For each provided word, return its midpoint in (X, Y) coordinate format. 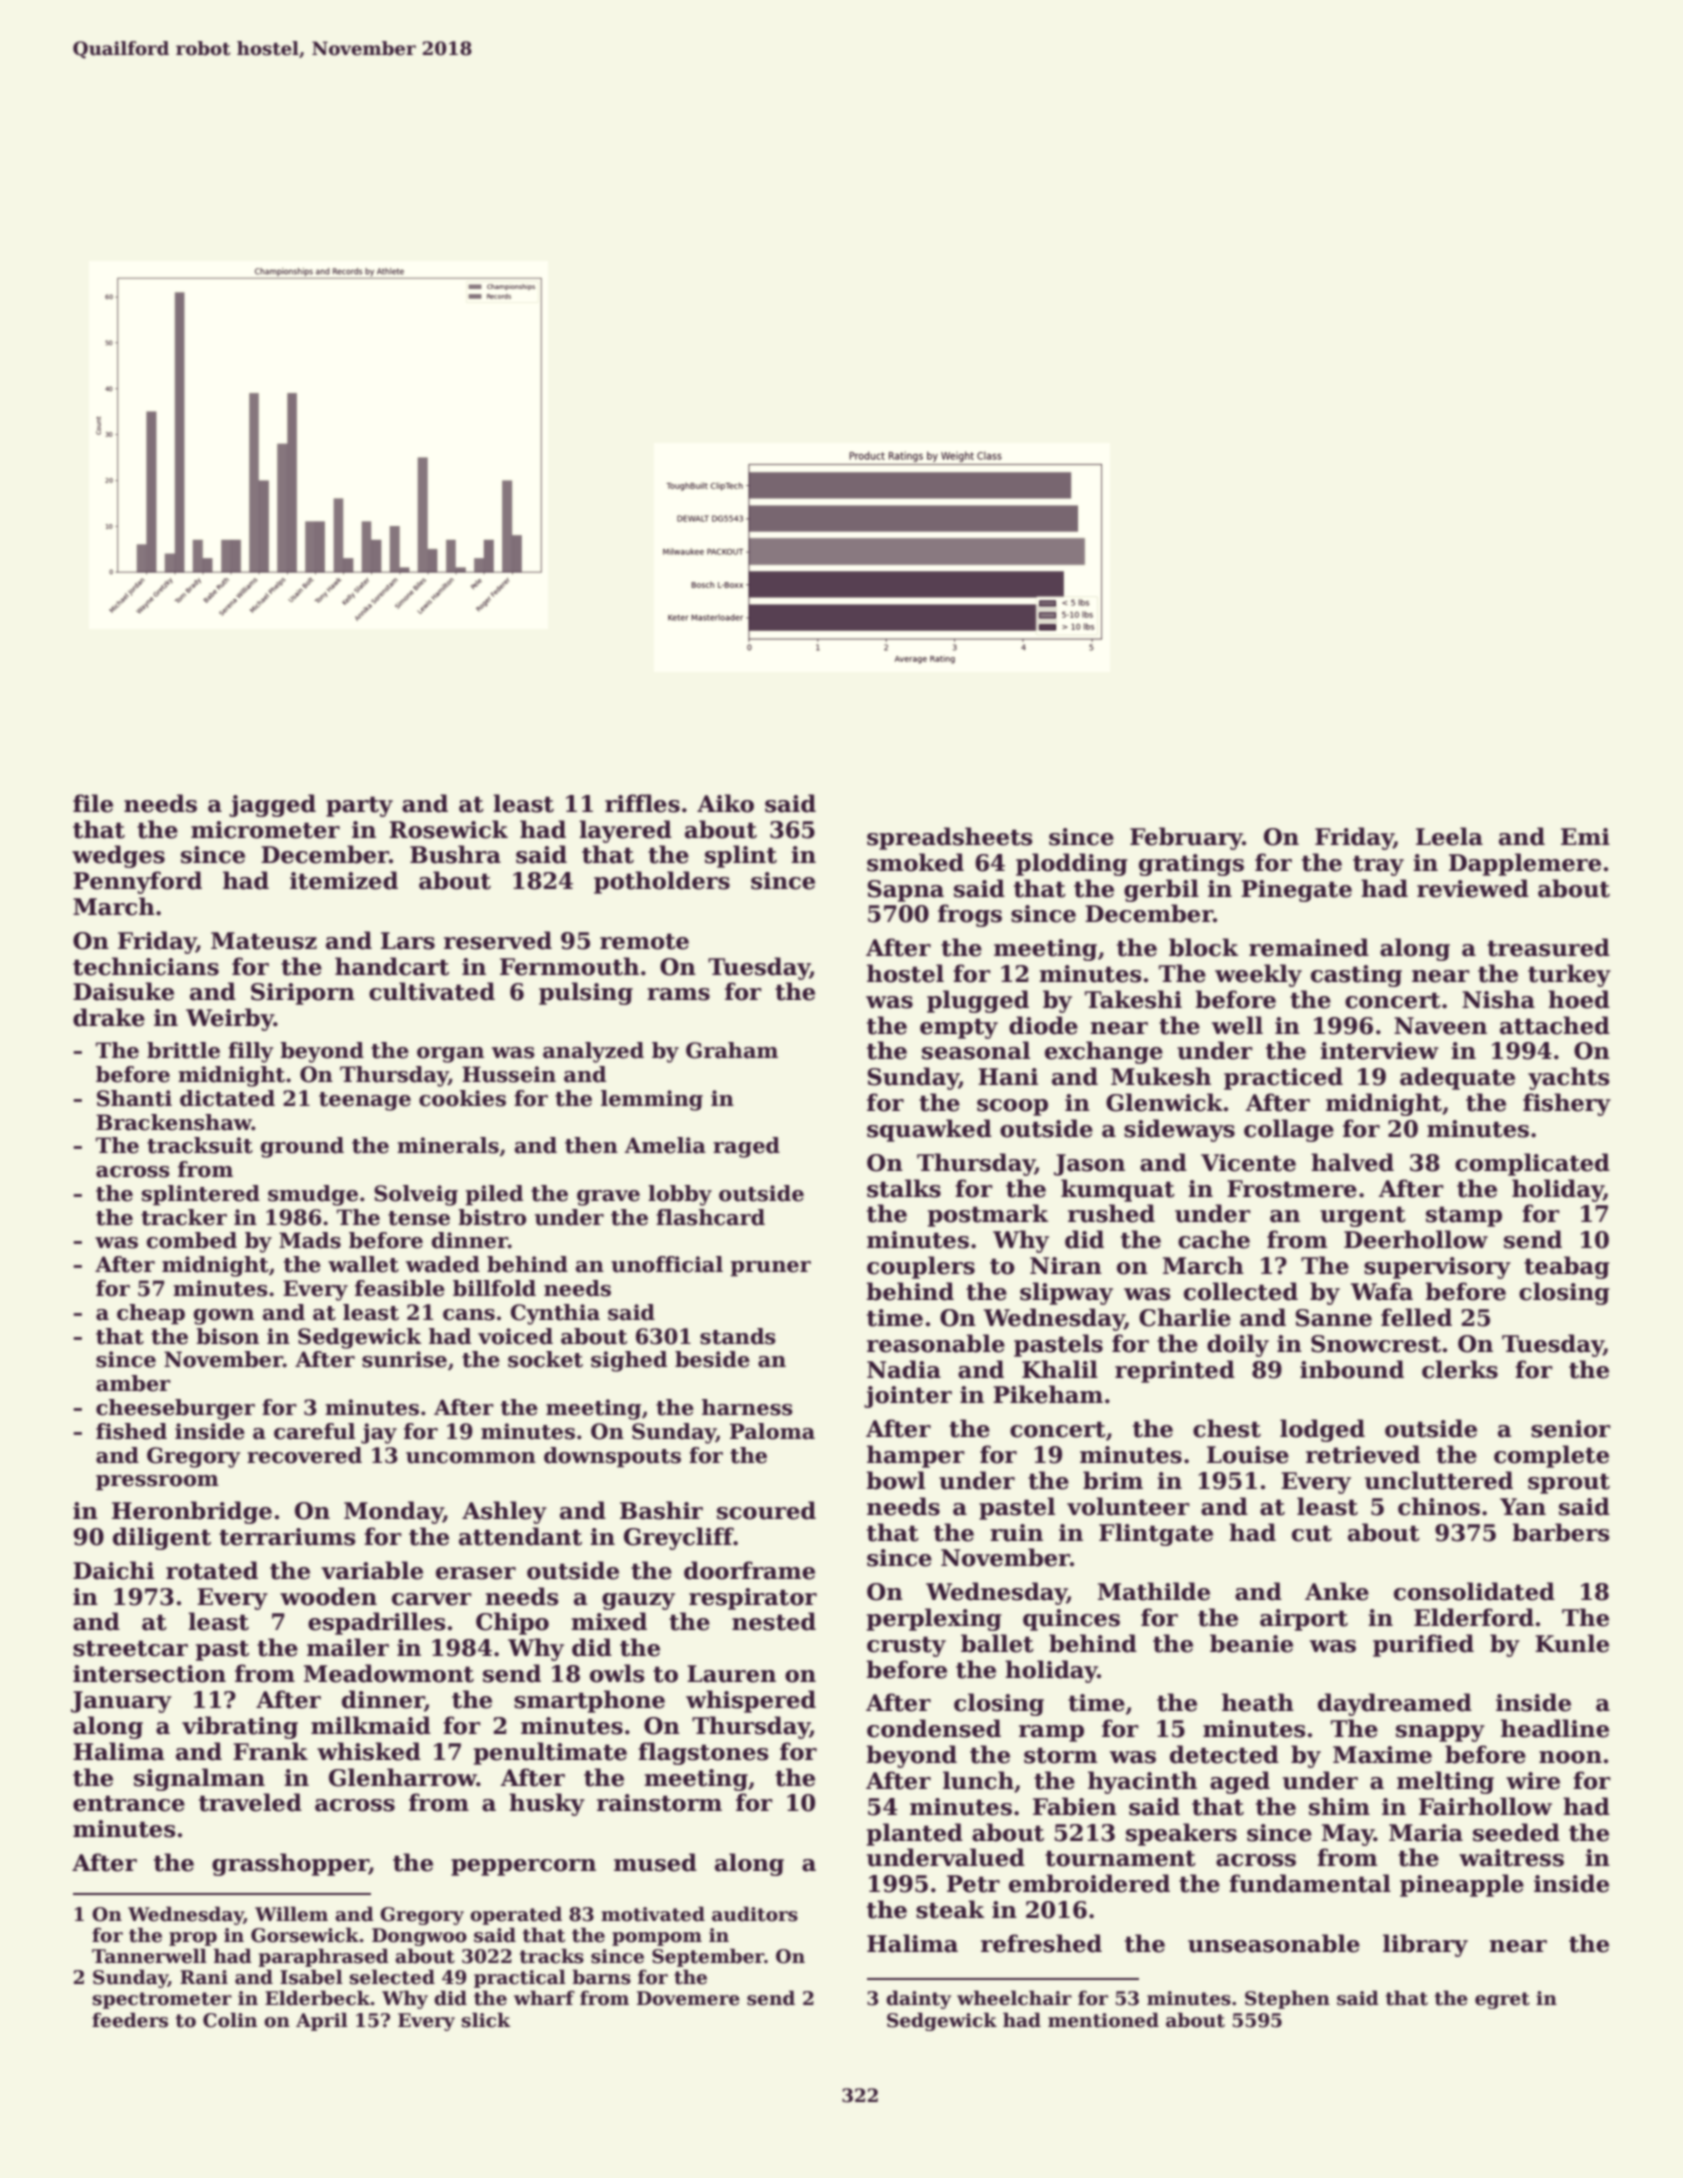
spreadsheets (950, 838)
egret (1502, 2000)
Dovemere (688, 1998)
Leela (1449, 836)
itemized (344, 880)
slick (486, 2020)
